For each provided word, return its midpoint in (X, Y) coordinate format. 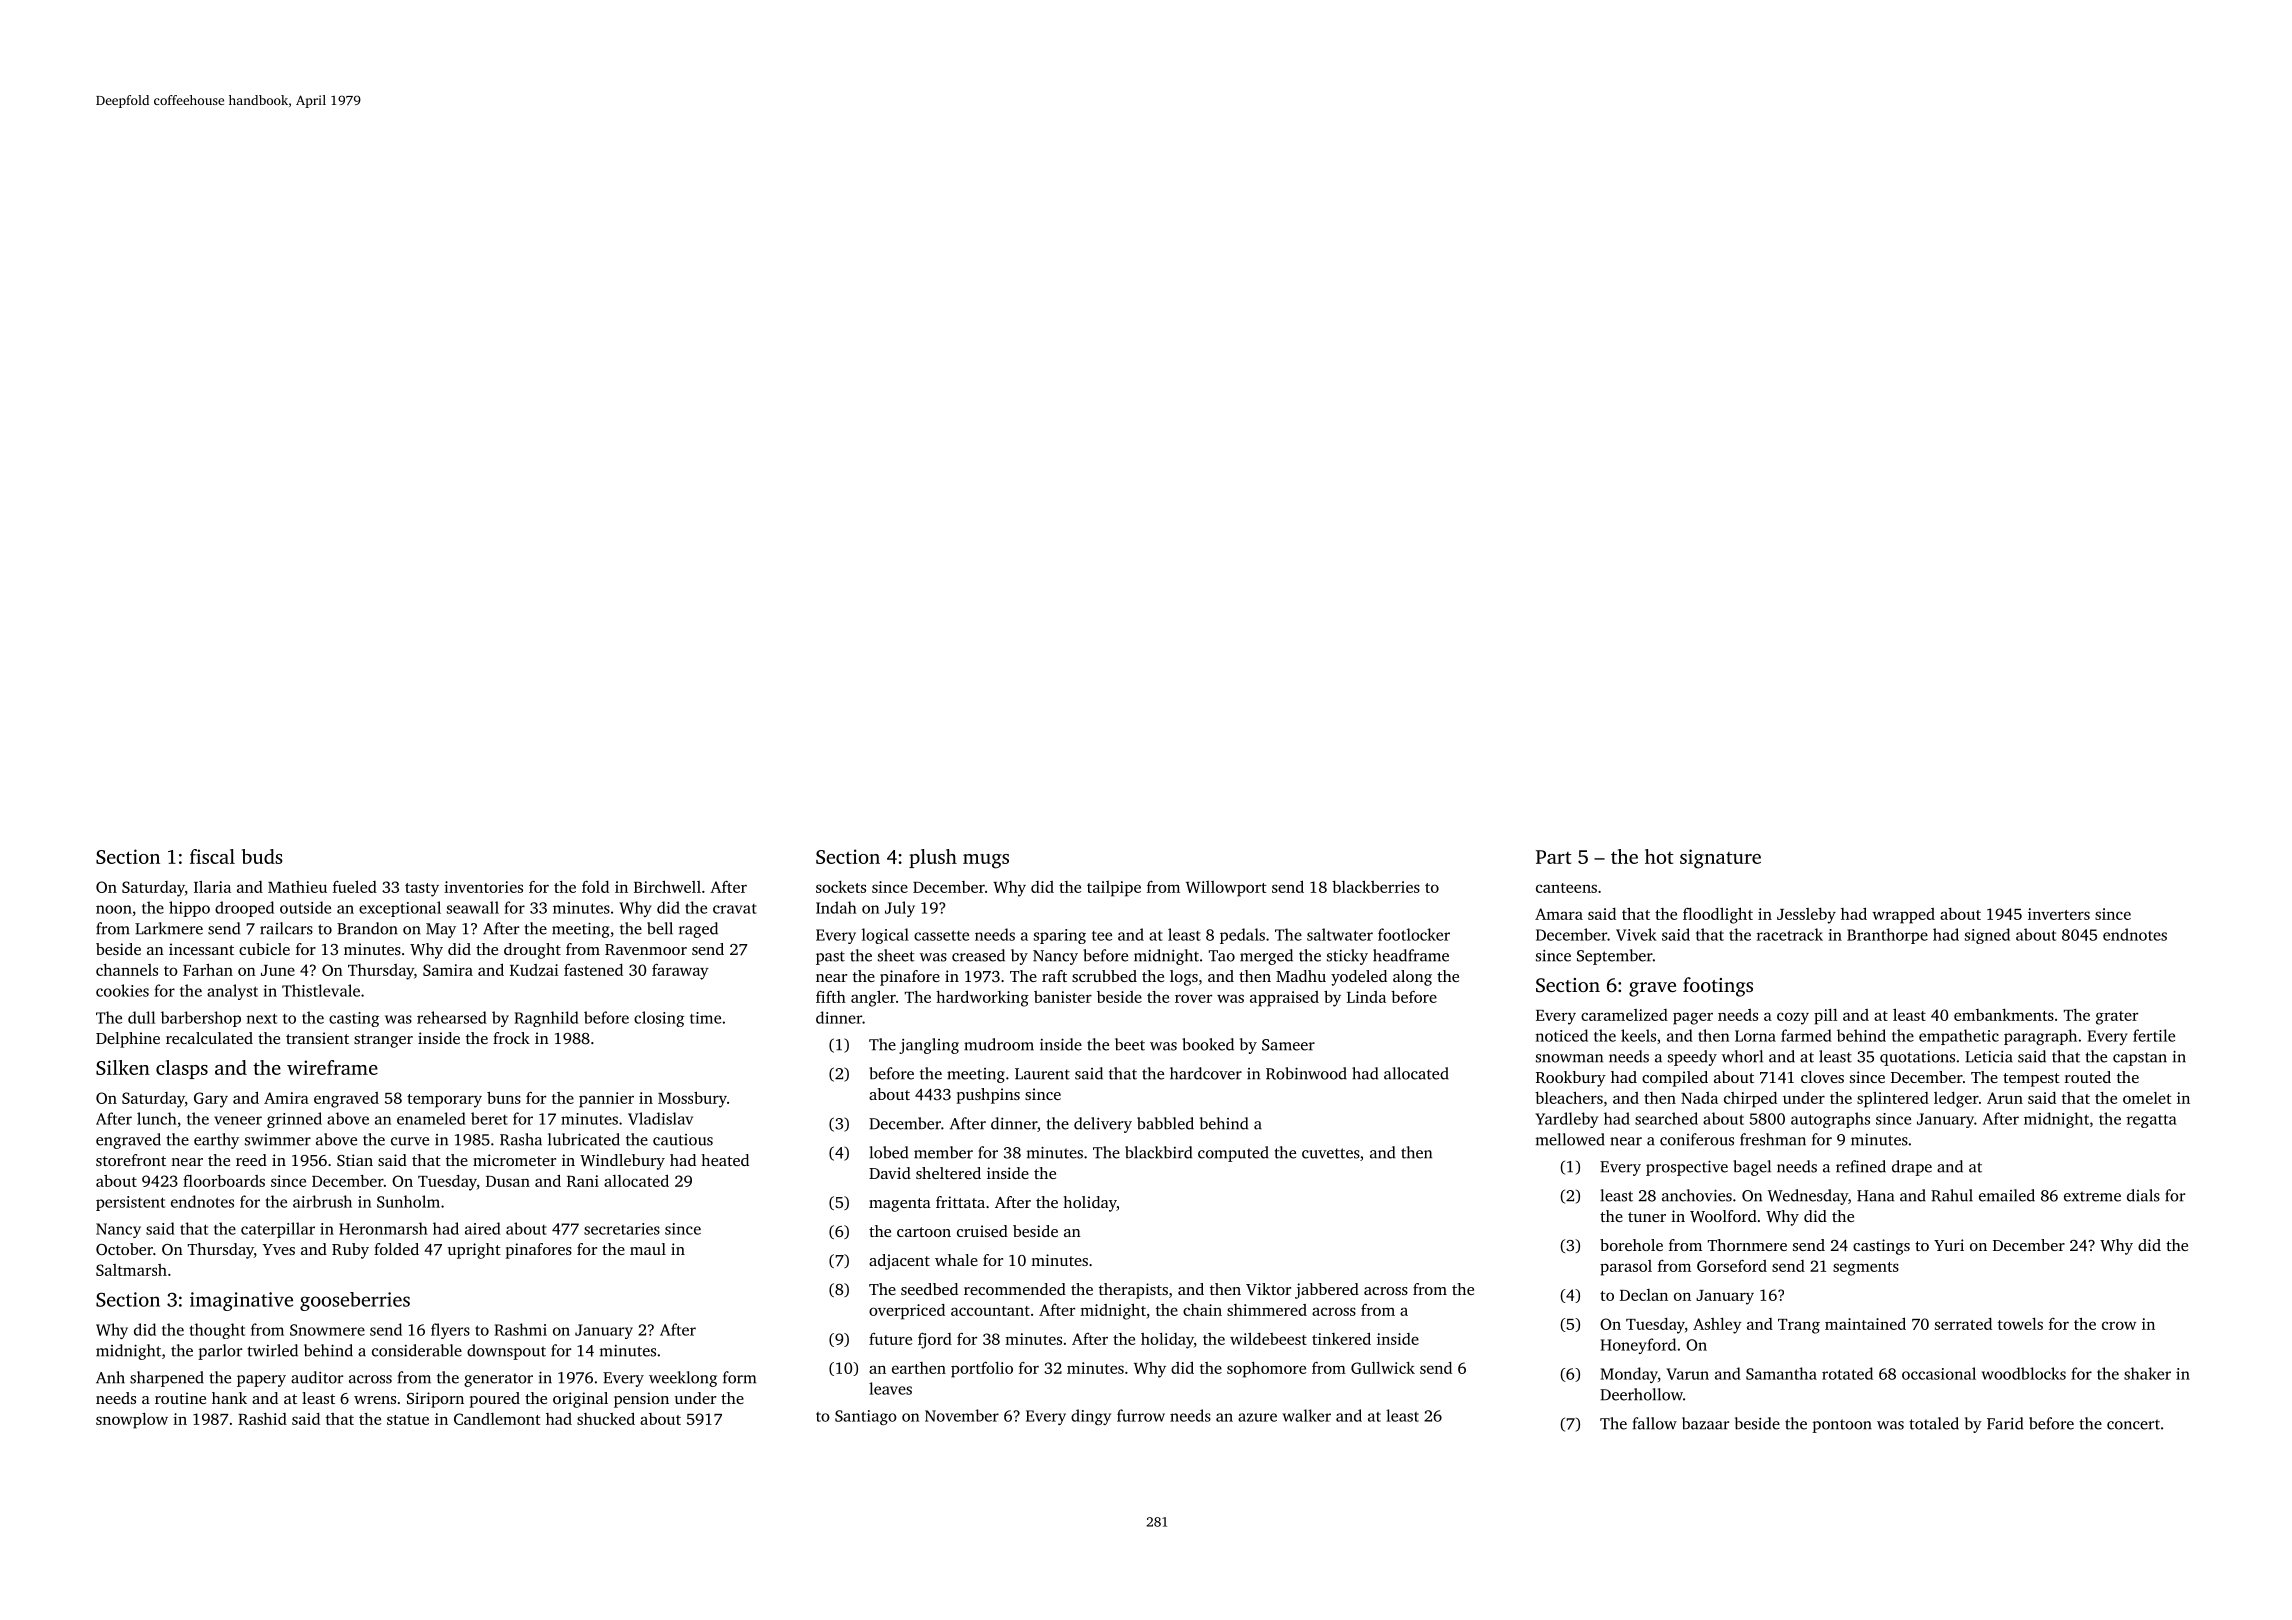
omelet (2147, 1098)
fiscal (212, 856)
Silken (123, 1067)
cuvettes (1331, 1153)
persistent (130, 1203)
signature (1720, 859)
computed (1233, 1154)
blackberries (1376, 886)
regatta (2152, 1121)
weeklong (683, 1379)
